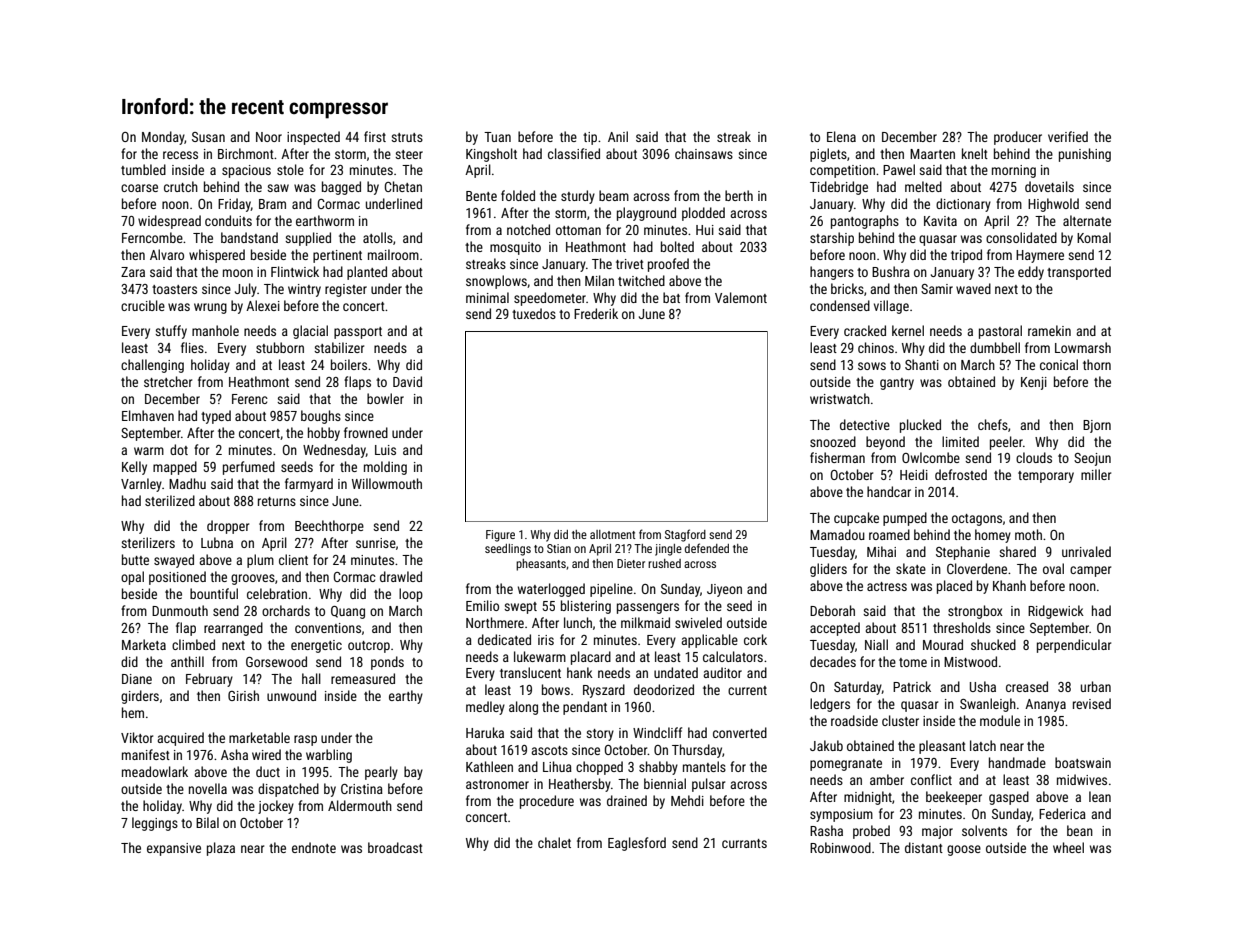  I want to click on stabilizer, so click(339, 347).
